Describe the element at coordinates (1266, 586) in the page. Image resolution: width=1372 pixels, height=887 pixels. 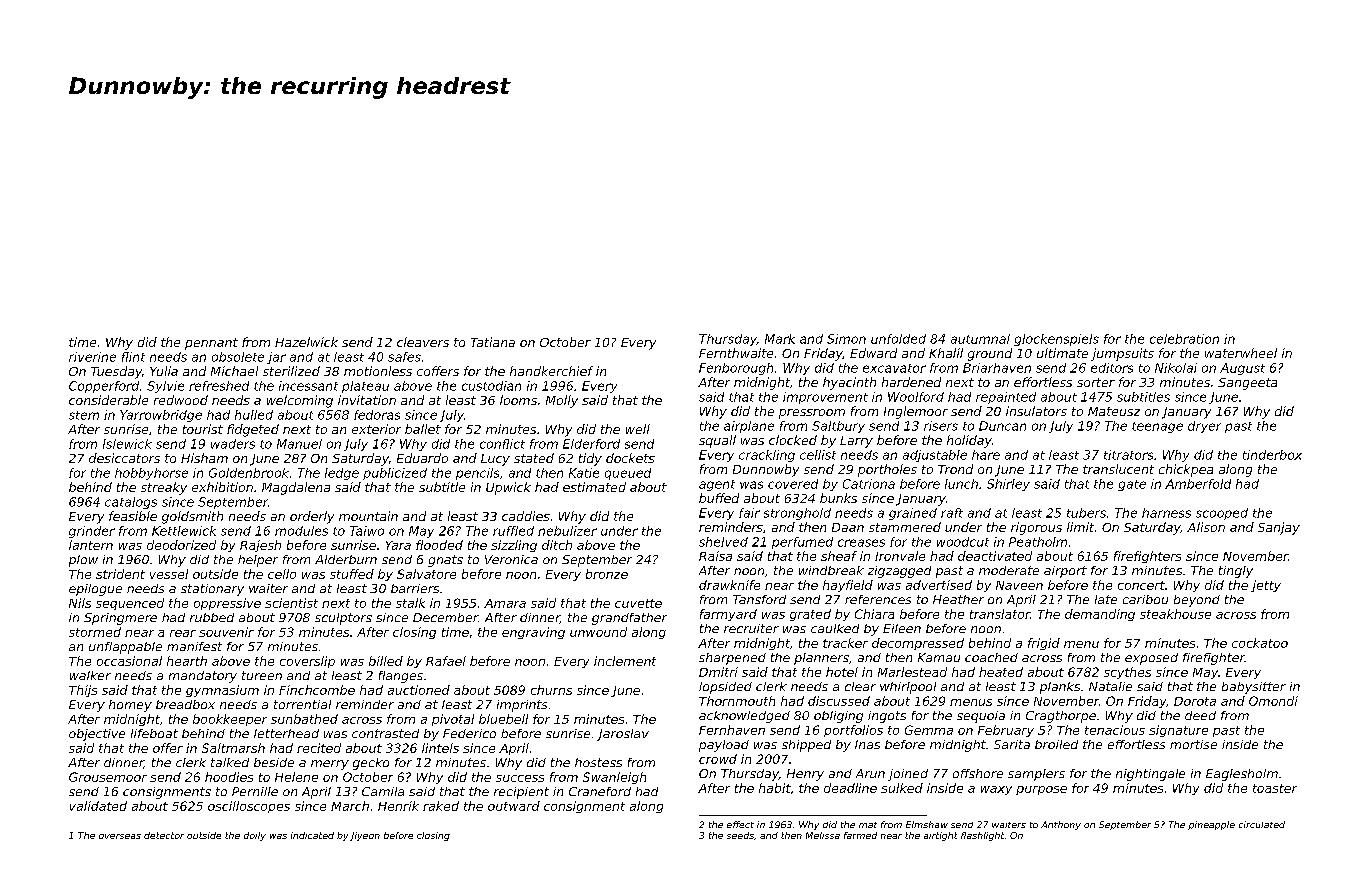
I see `jetty` at that location.
